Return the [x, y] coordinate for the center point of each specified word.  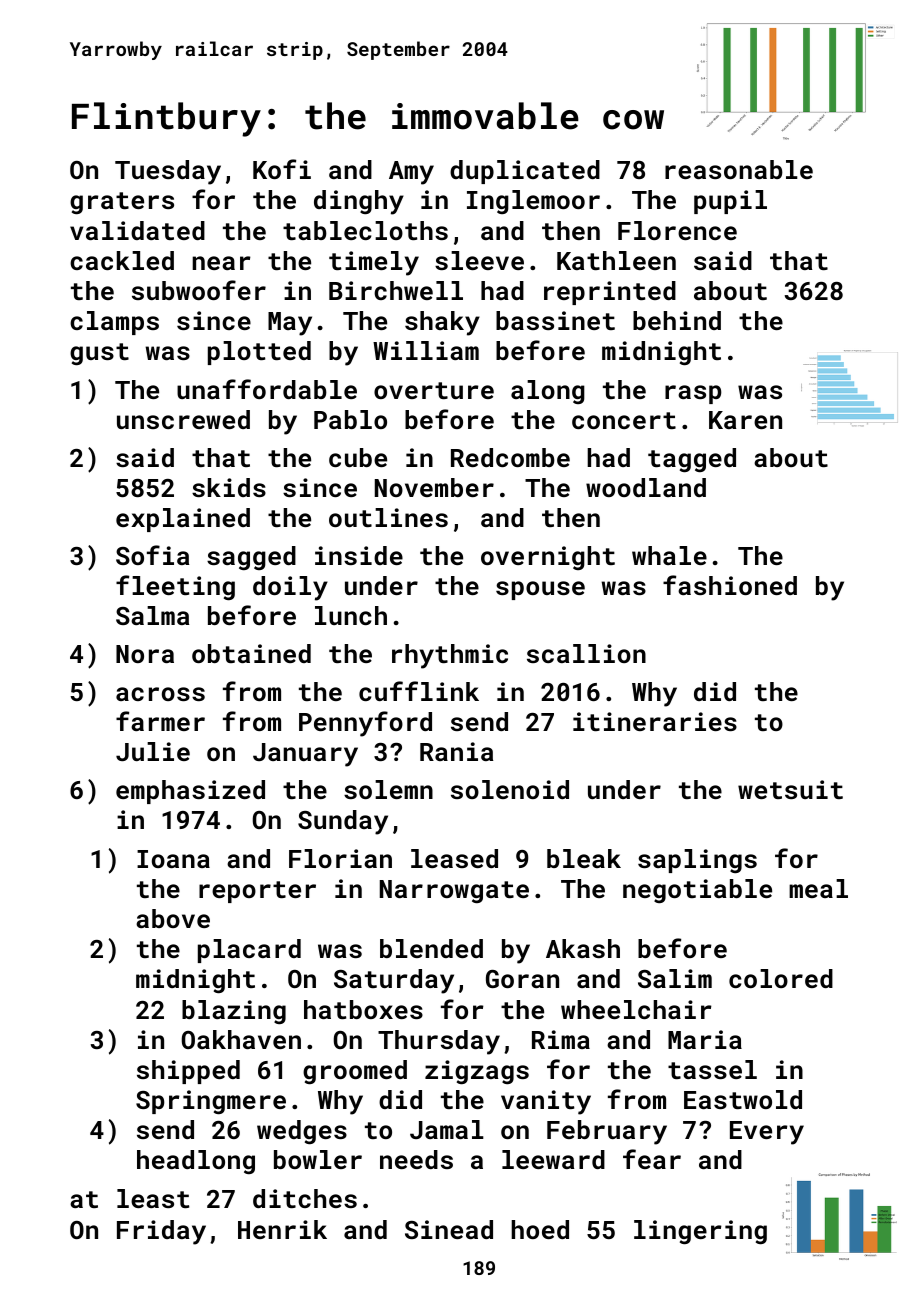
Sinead [449, 1229]
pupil [730, 202]
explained [183, 520]
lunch [351, 615]
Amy [411, 173]
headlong [196, 1162]
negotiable [697, 891]
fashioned [730, 585]
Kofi [282, 169]
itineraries [655, 721]
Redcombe [510, 457]
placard [249, 951]
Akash [583, 948]
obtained [251, 653]
